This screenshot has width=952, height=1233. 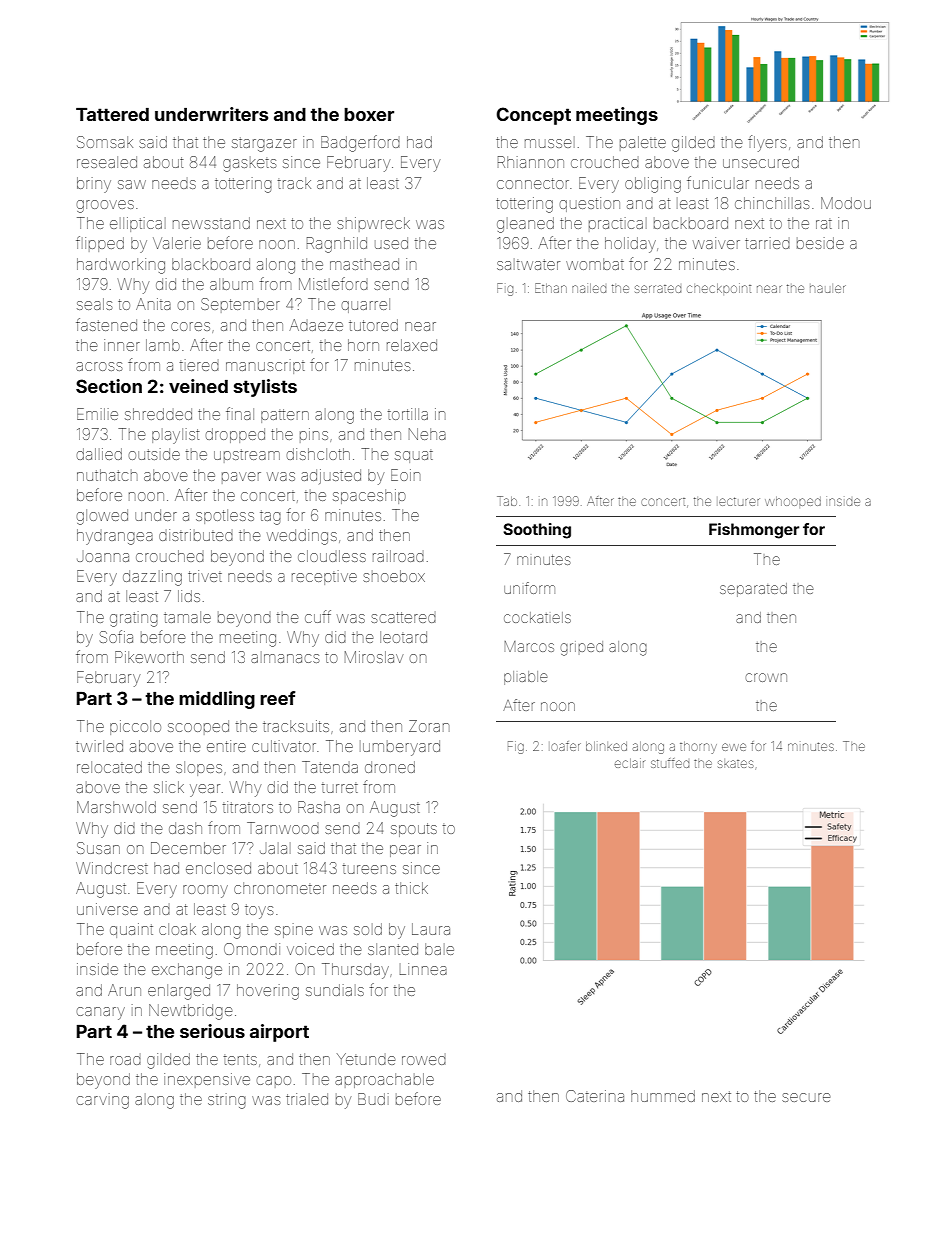 What do you see at coordinates (152, 578) in the screenshot?
I see `dazzling` at bounding box center [152, 578].
